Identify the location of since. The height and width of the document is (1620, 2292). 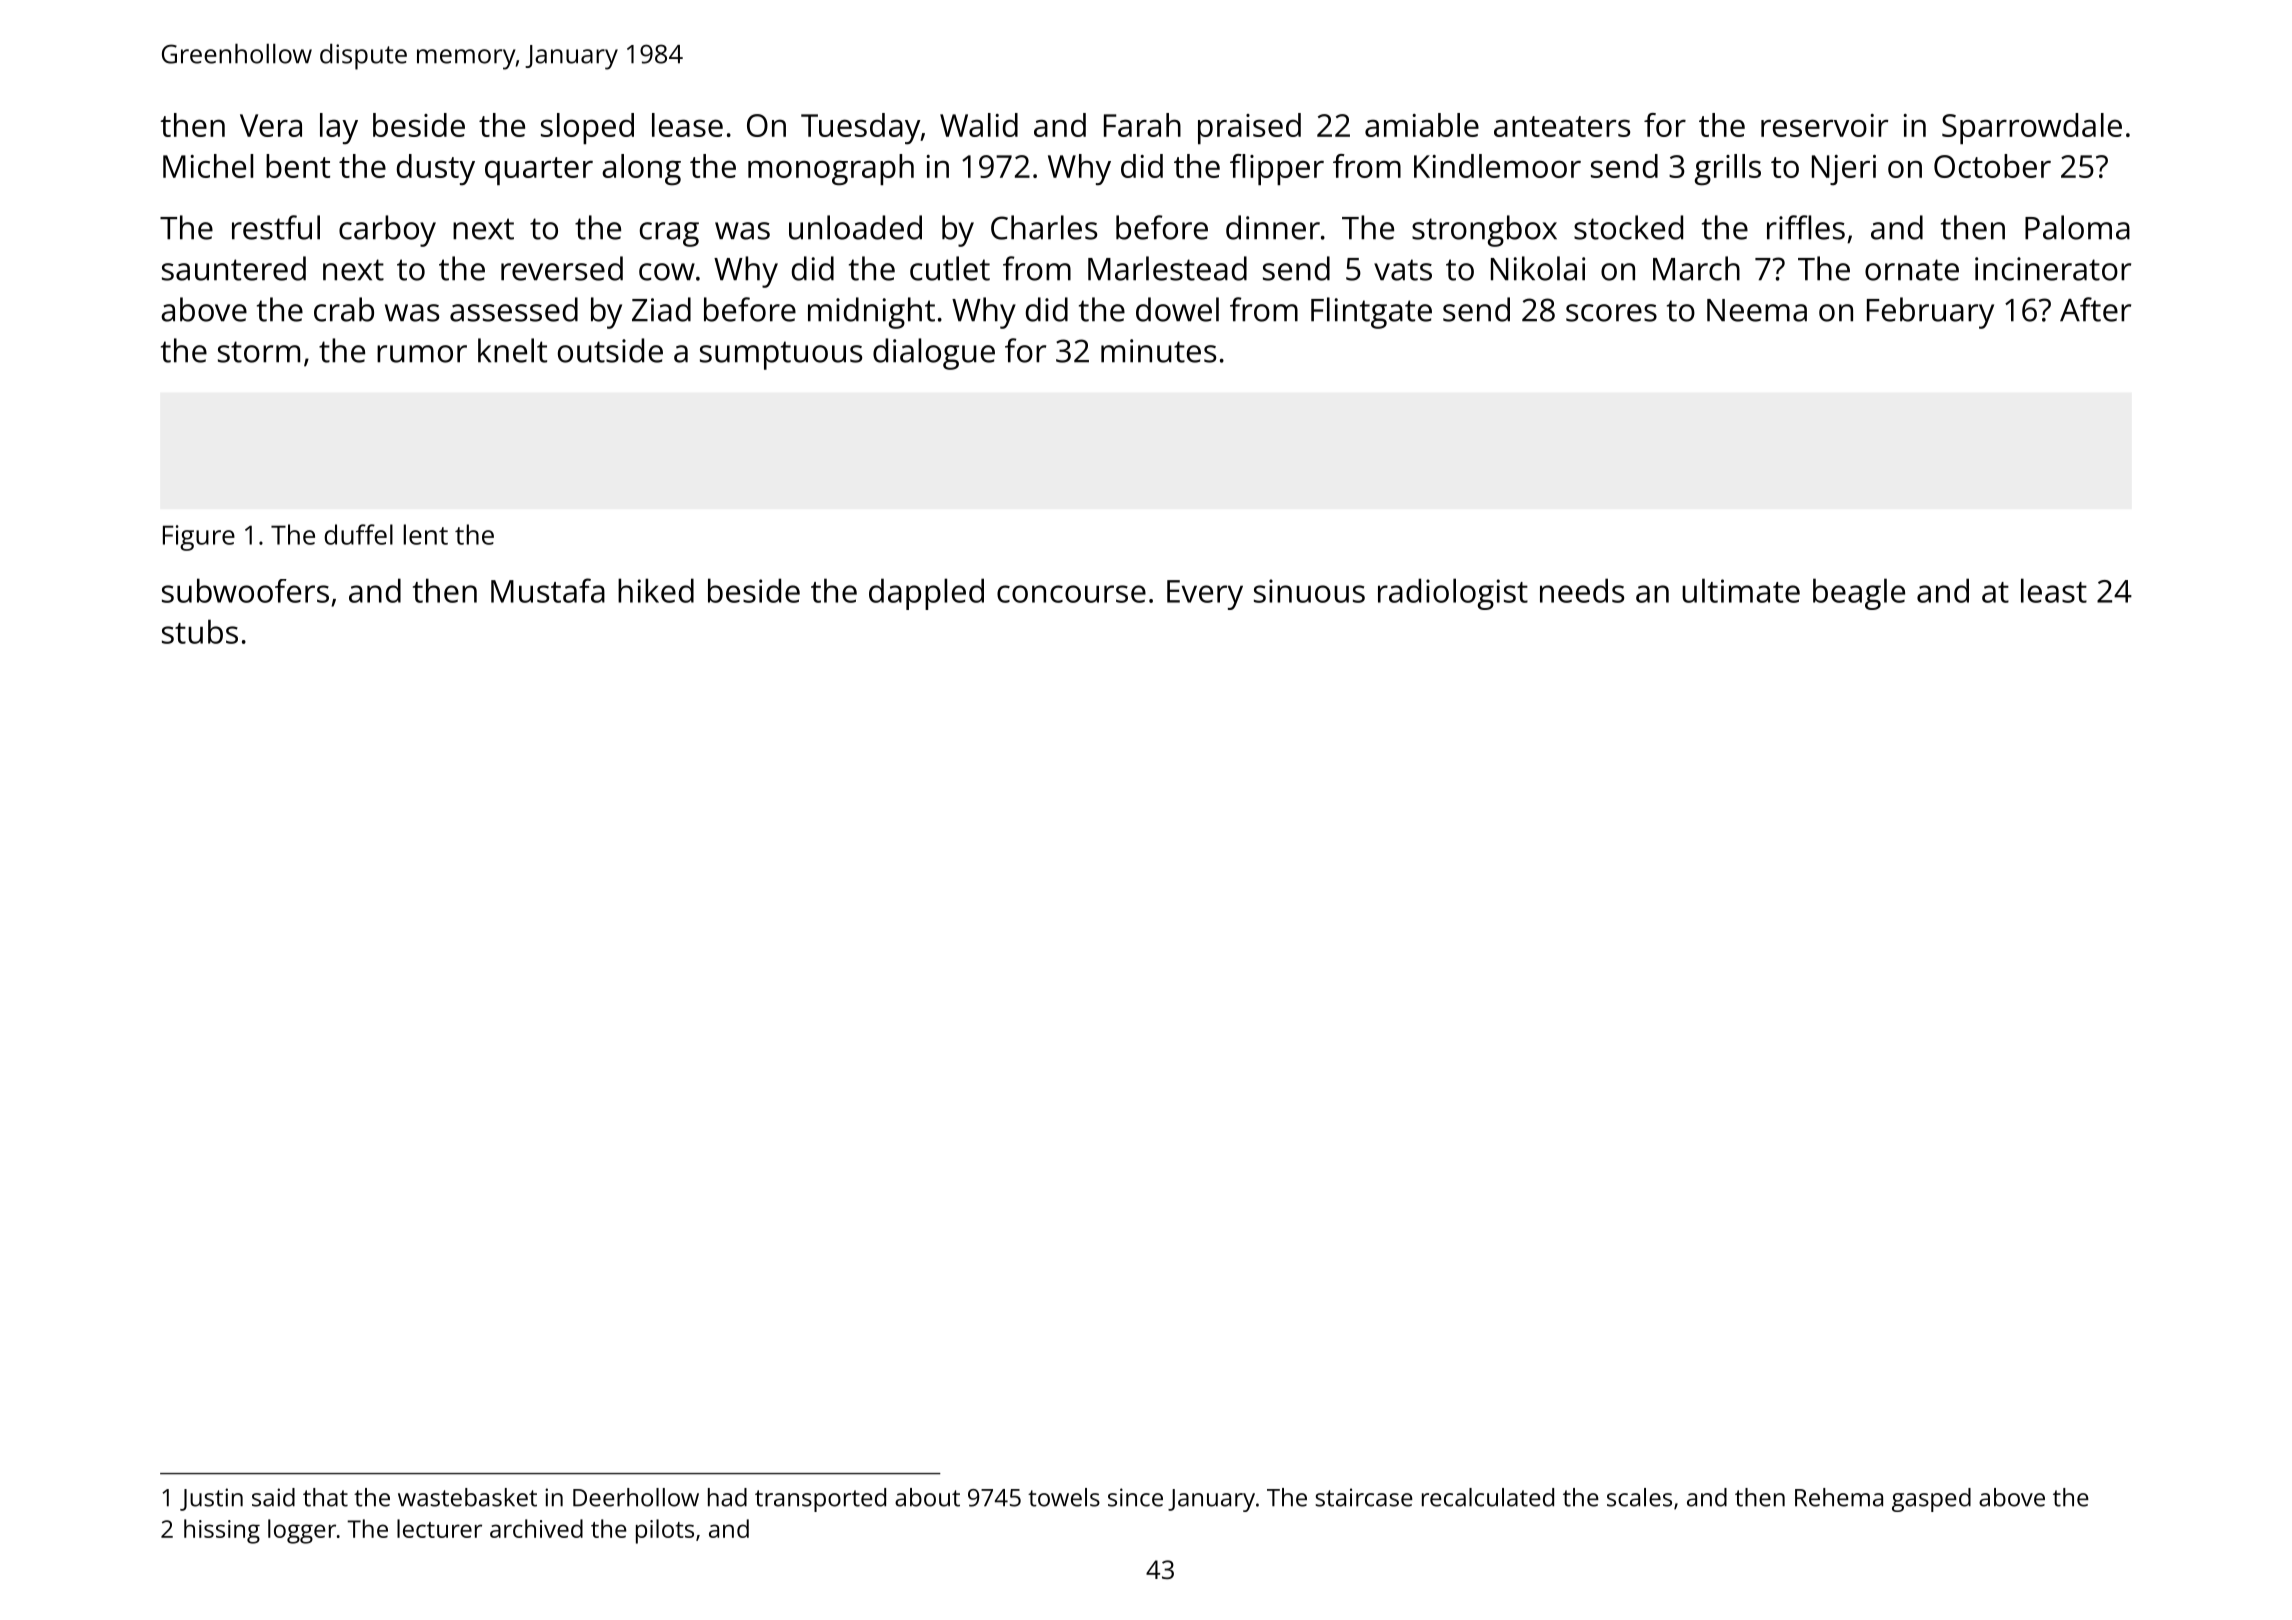
(1135, 1497).
